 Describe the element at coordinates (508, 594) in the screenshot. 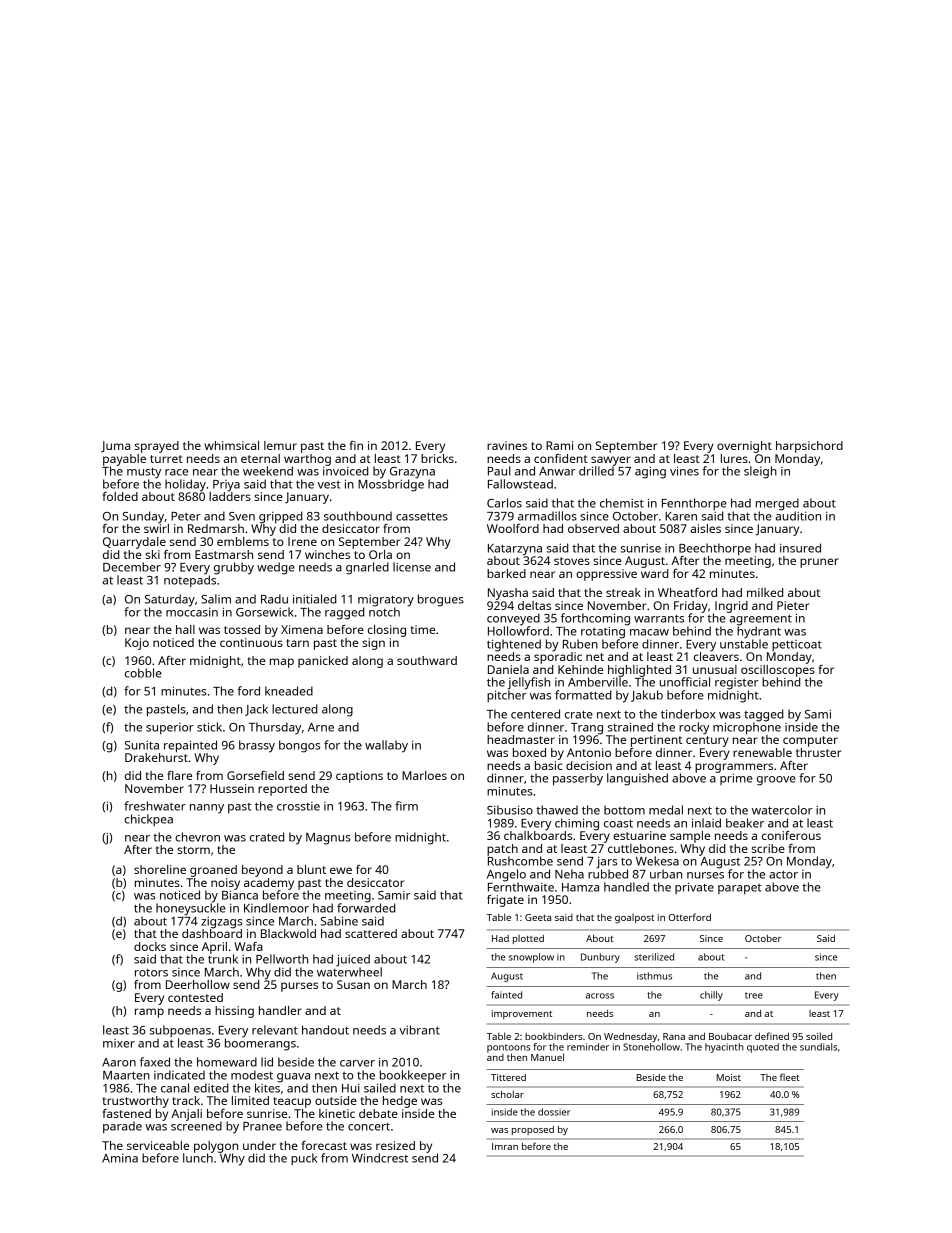

I see `Nyasha` at that location.
